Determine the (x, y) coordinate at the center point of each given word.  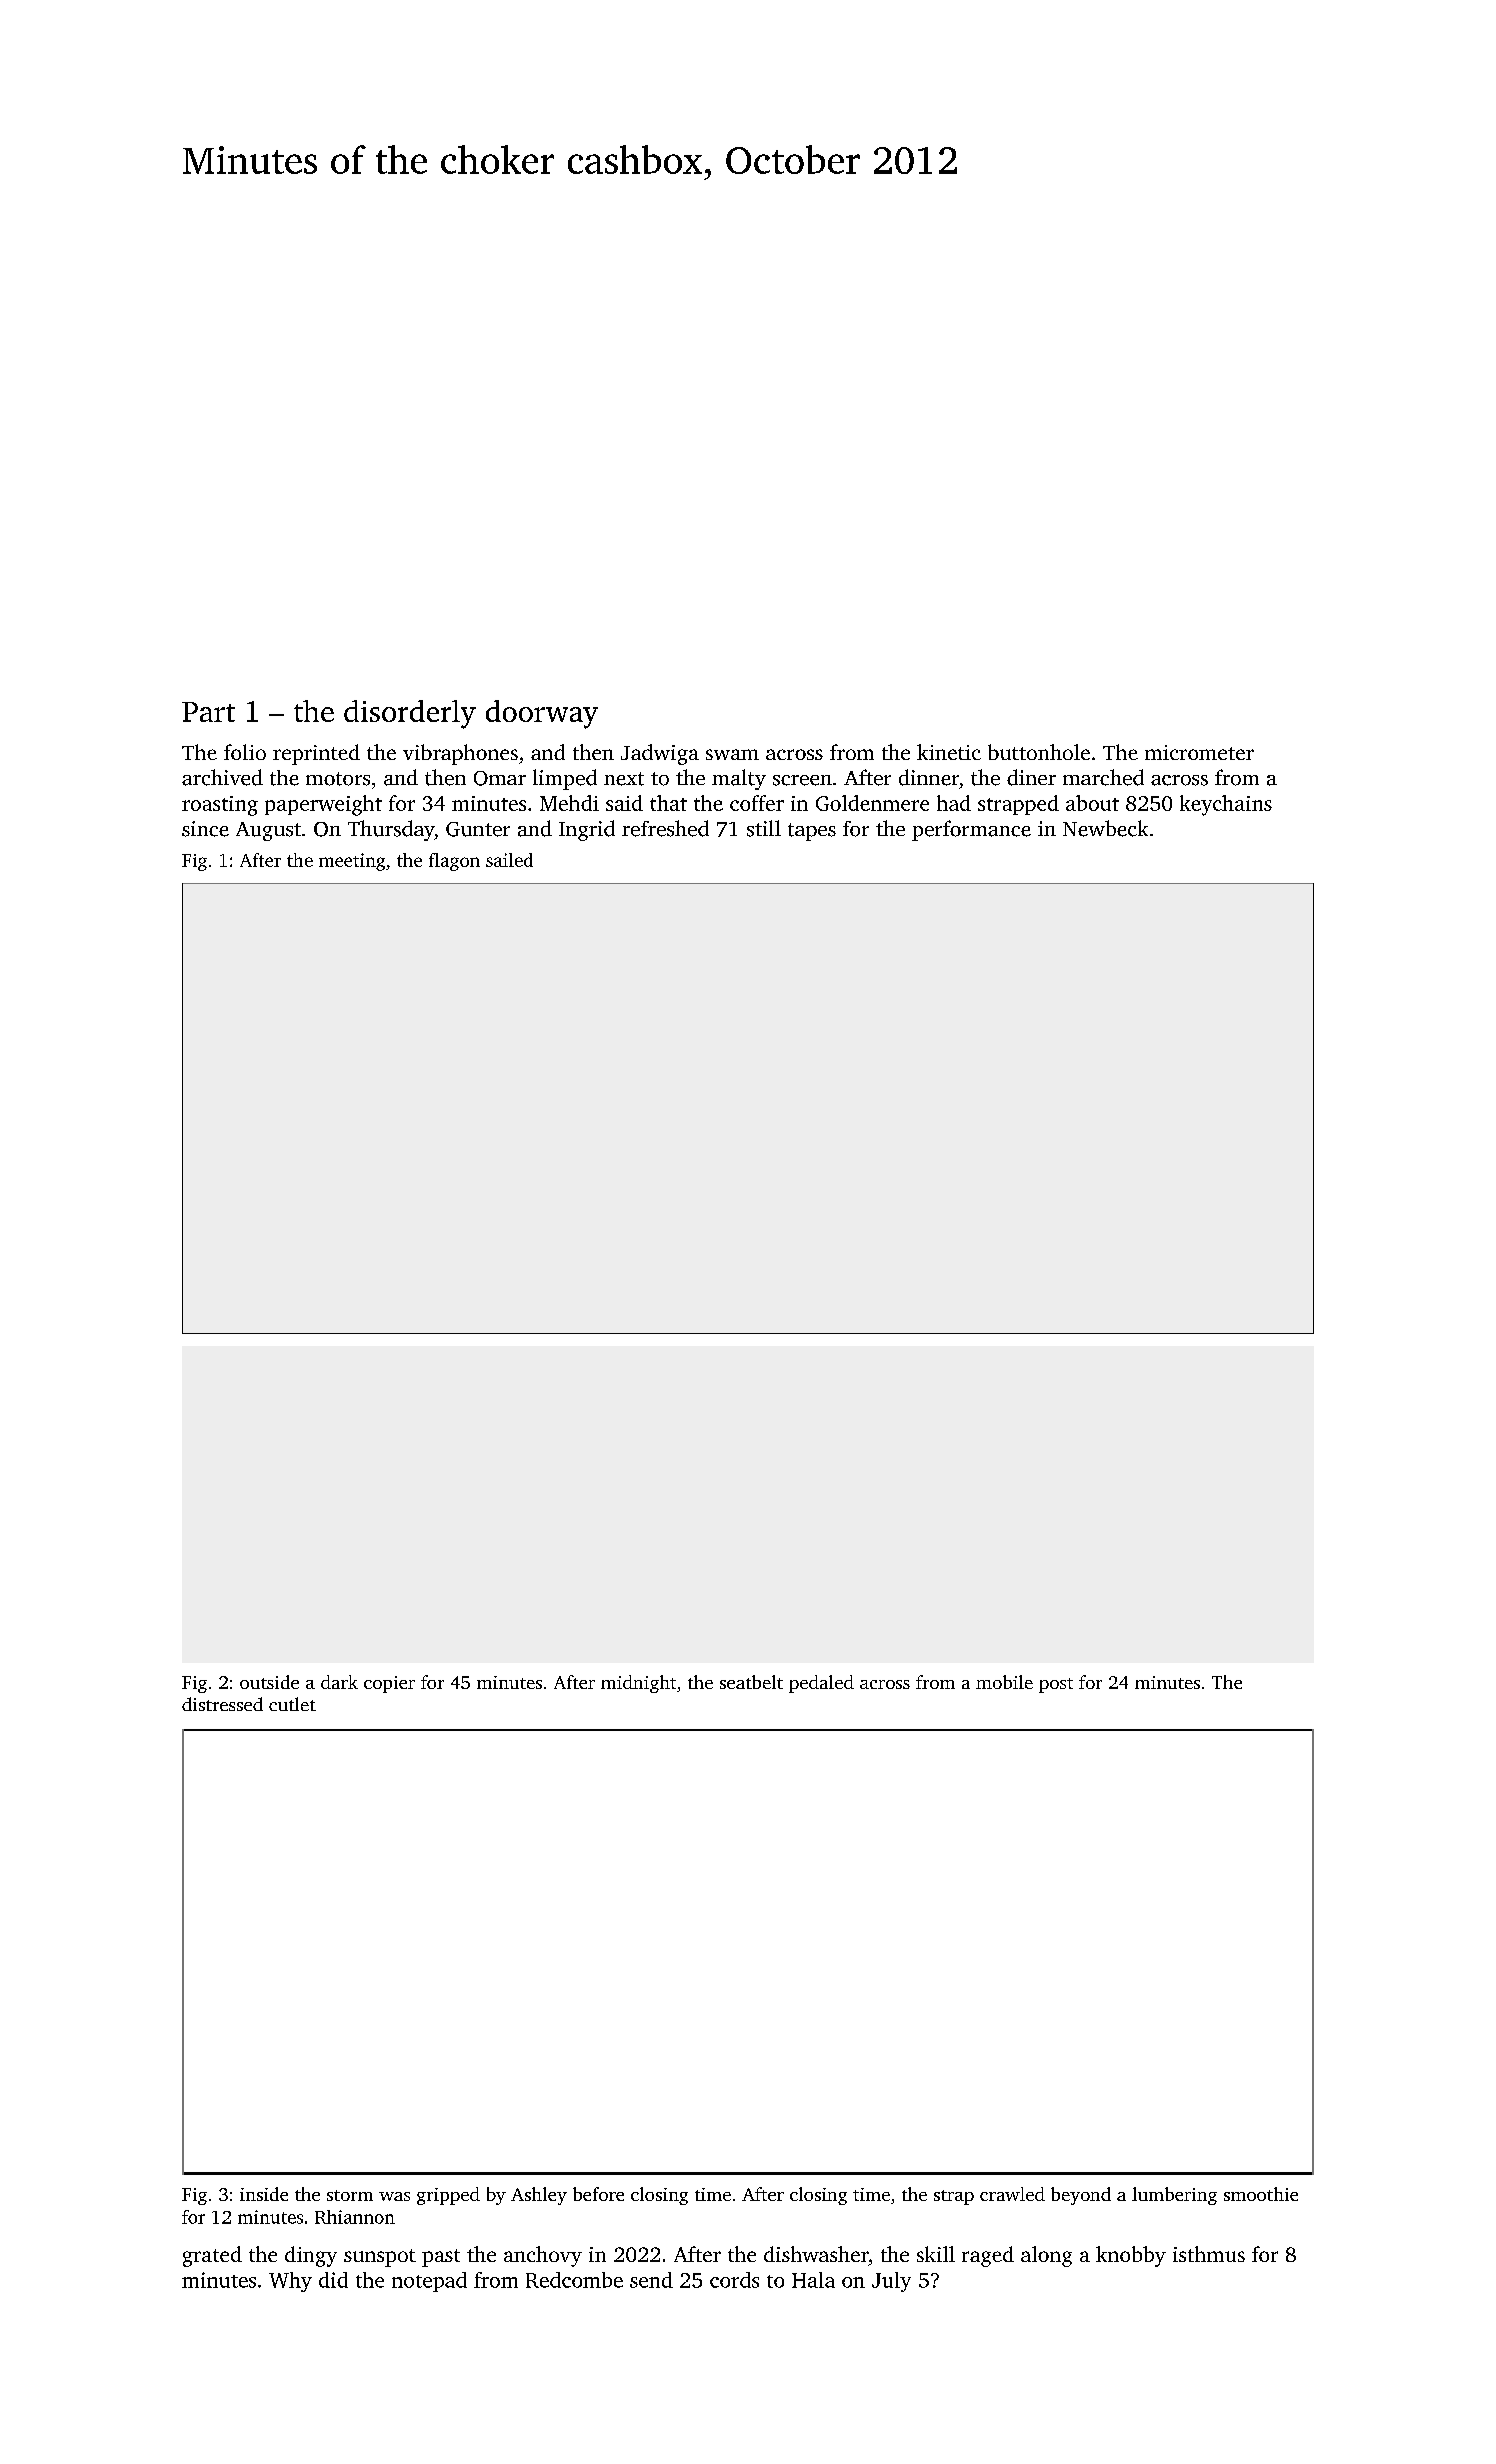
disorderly (410, 714)
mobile (1004, 1682)
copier (389, 1684)
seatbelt (751, 1682)
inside (264, 2194)
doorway (542, 714)
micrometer (1199, 752)
